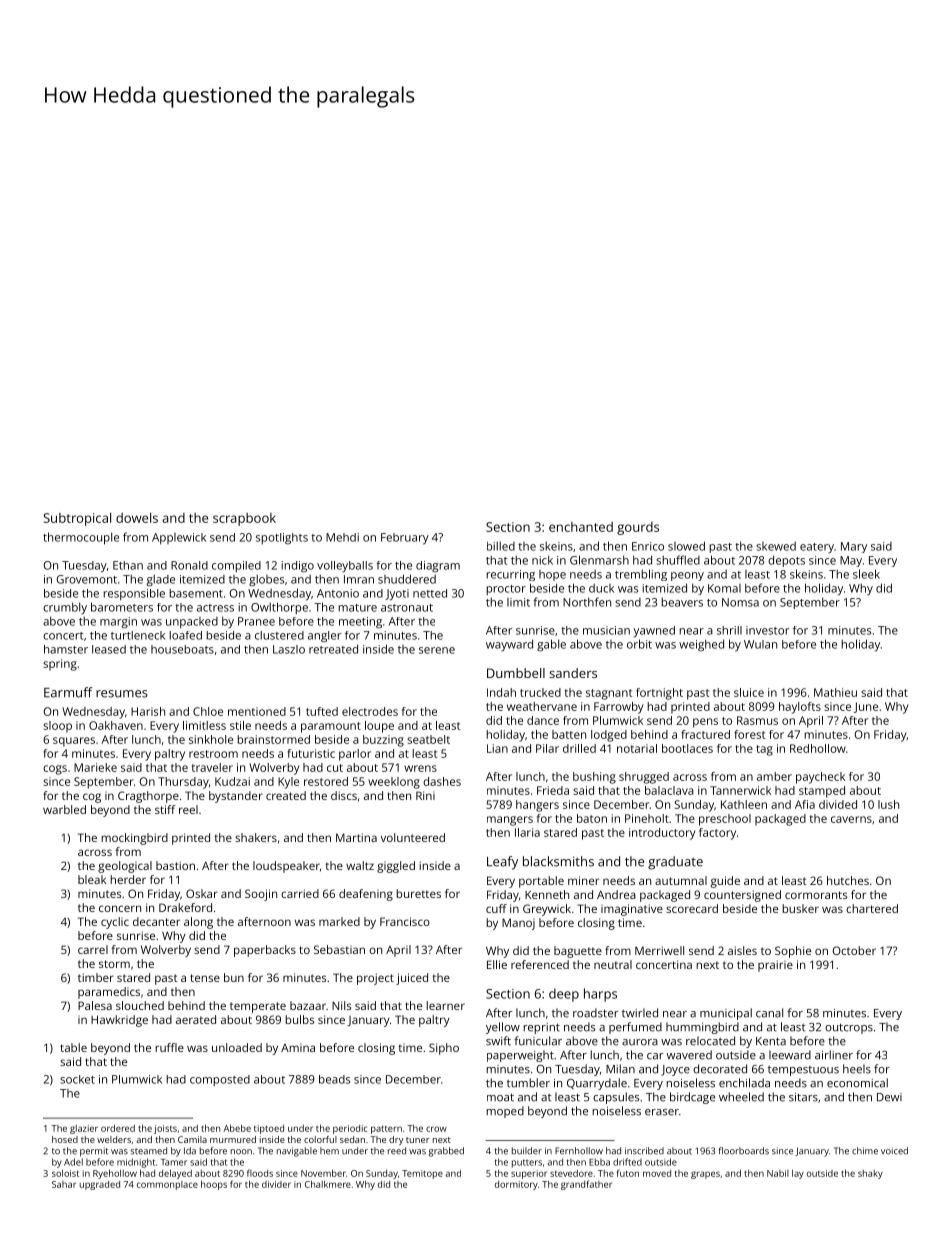 Image resolution: width=952 pixels, height=1233 pixels. Describe the element at coordinates (854, 950) in the screenshot. I see `October` at that location.
